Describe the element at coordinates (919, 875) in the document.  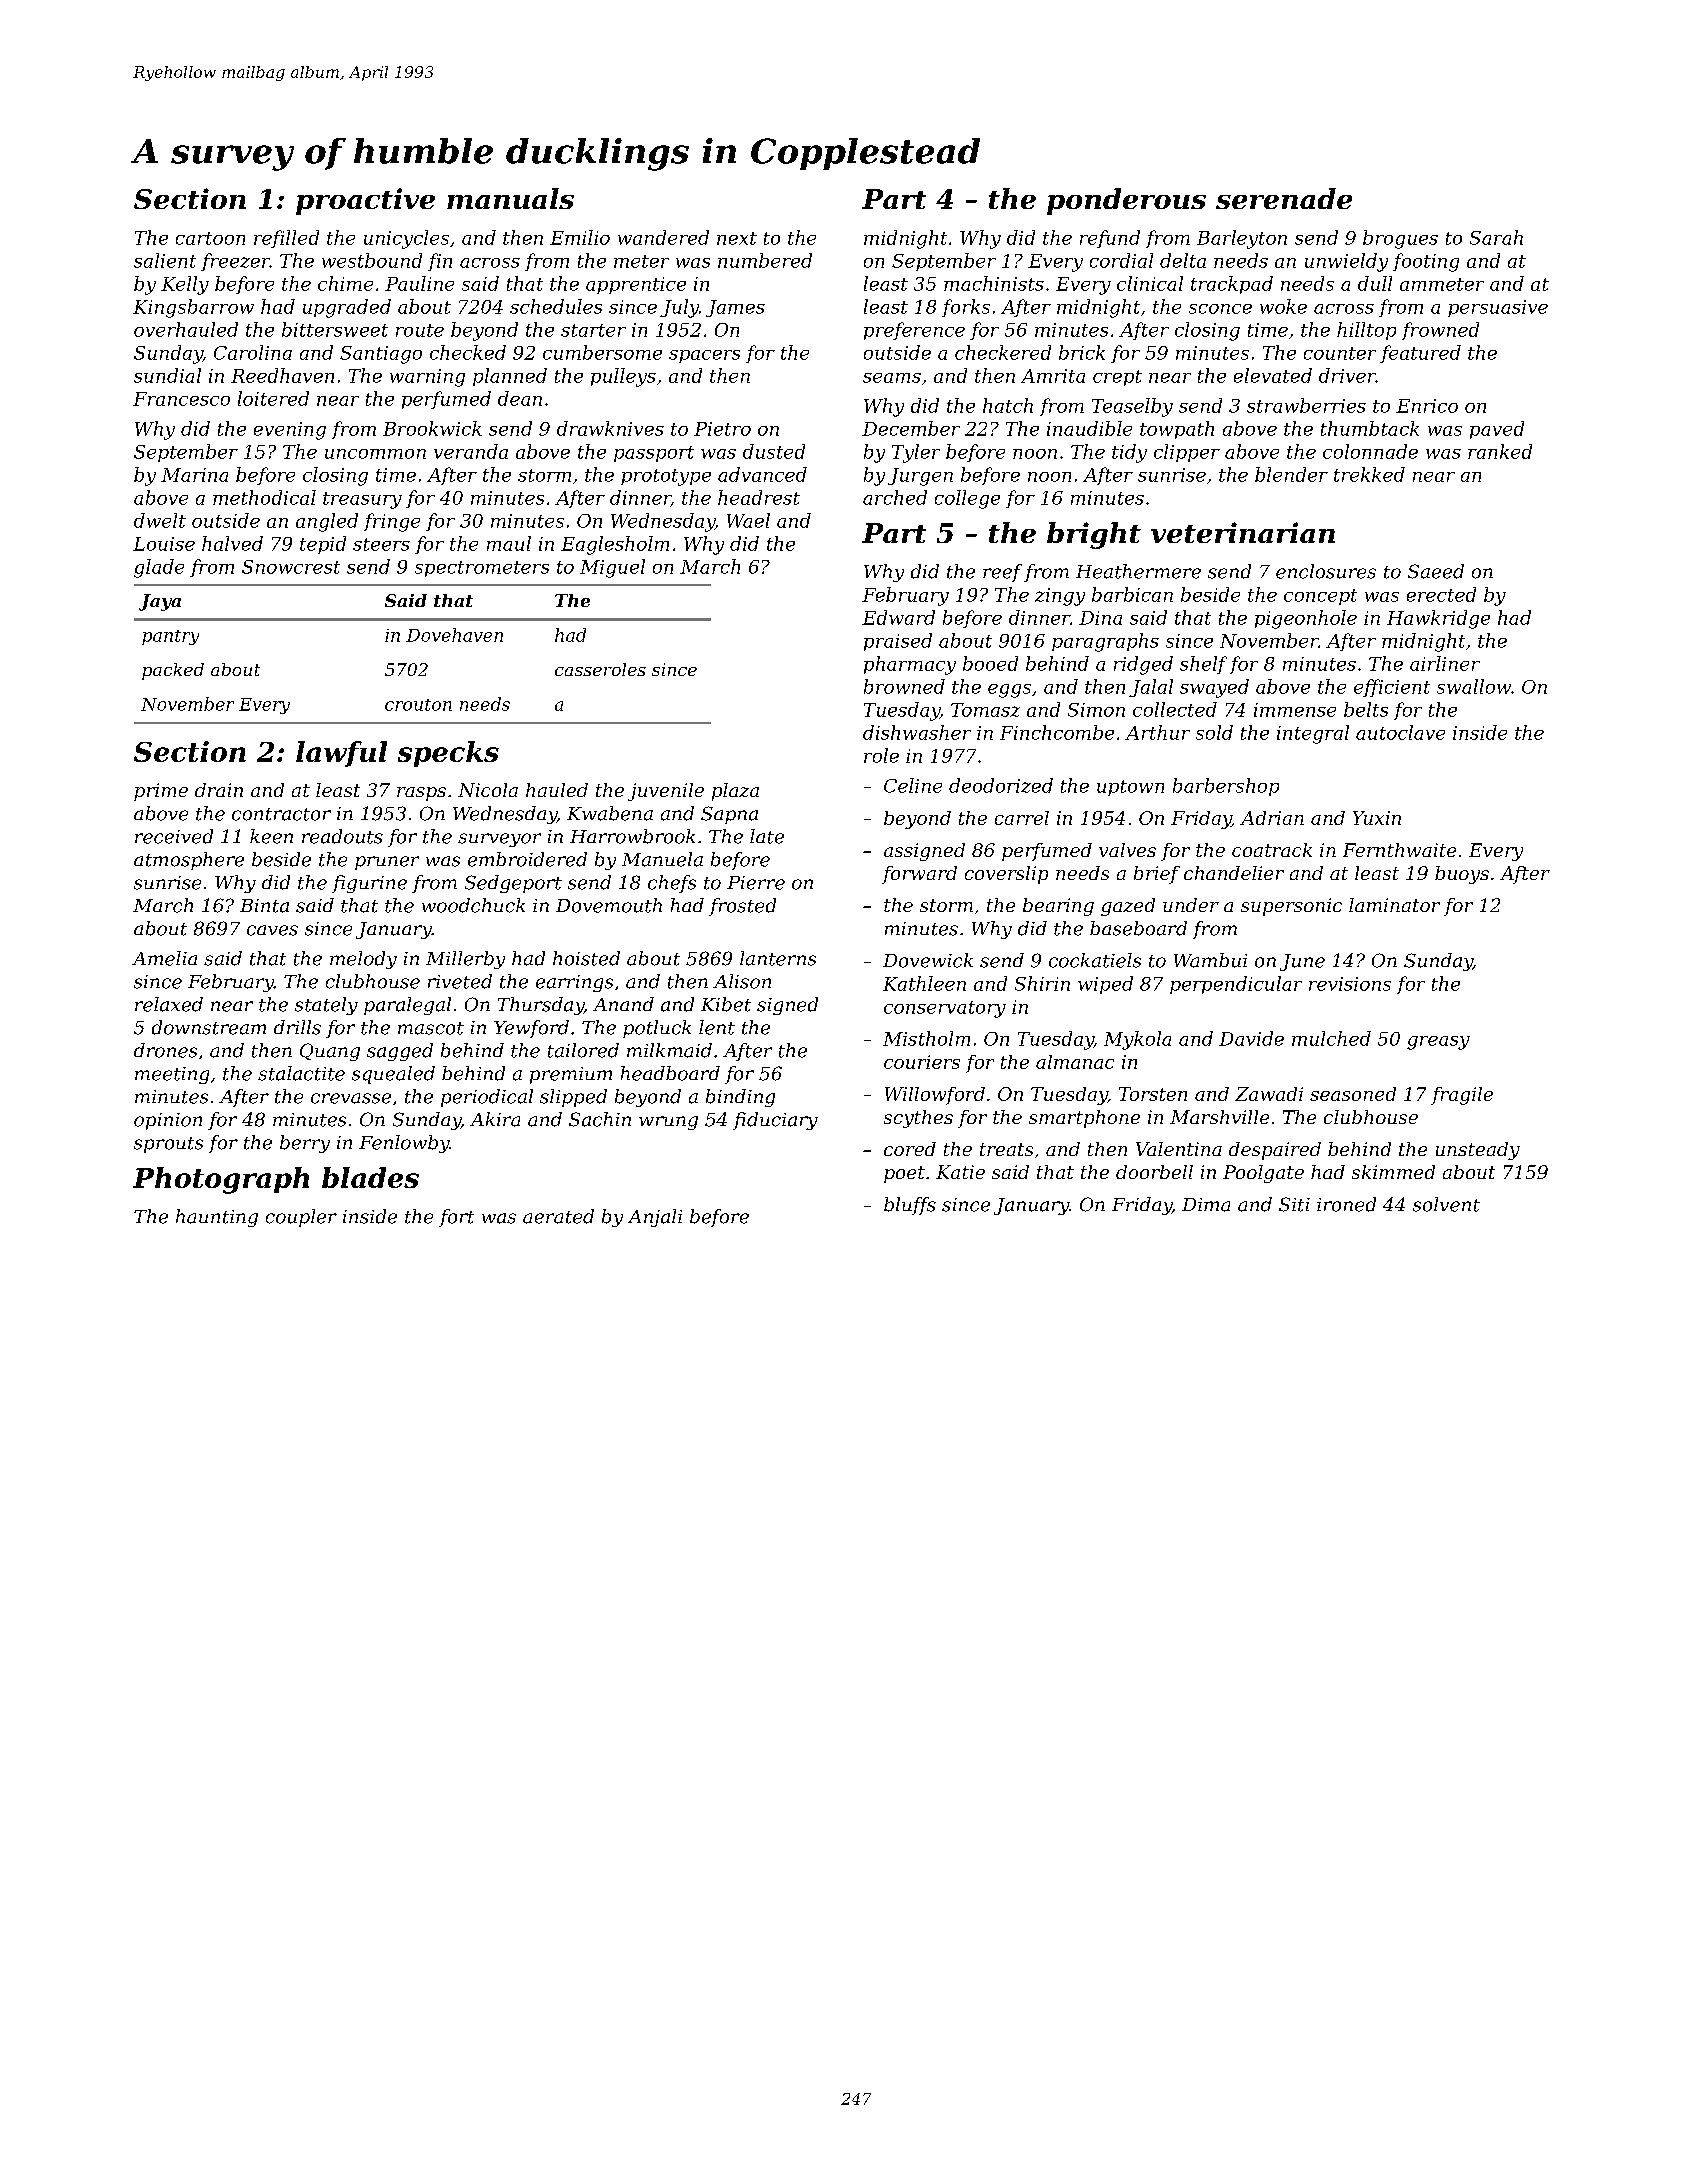
I see `forward` at that location.
